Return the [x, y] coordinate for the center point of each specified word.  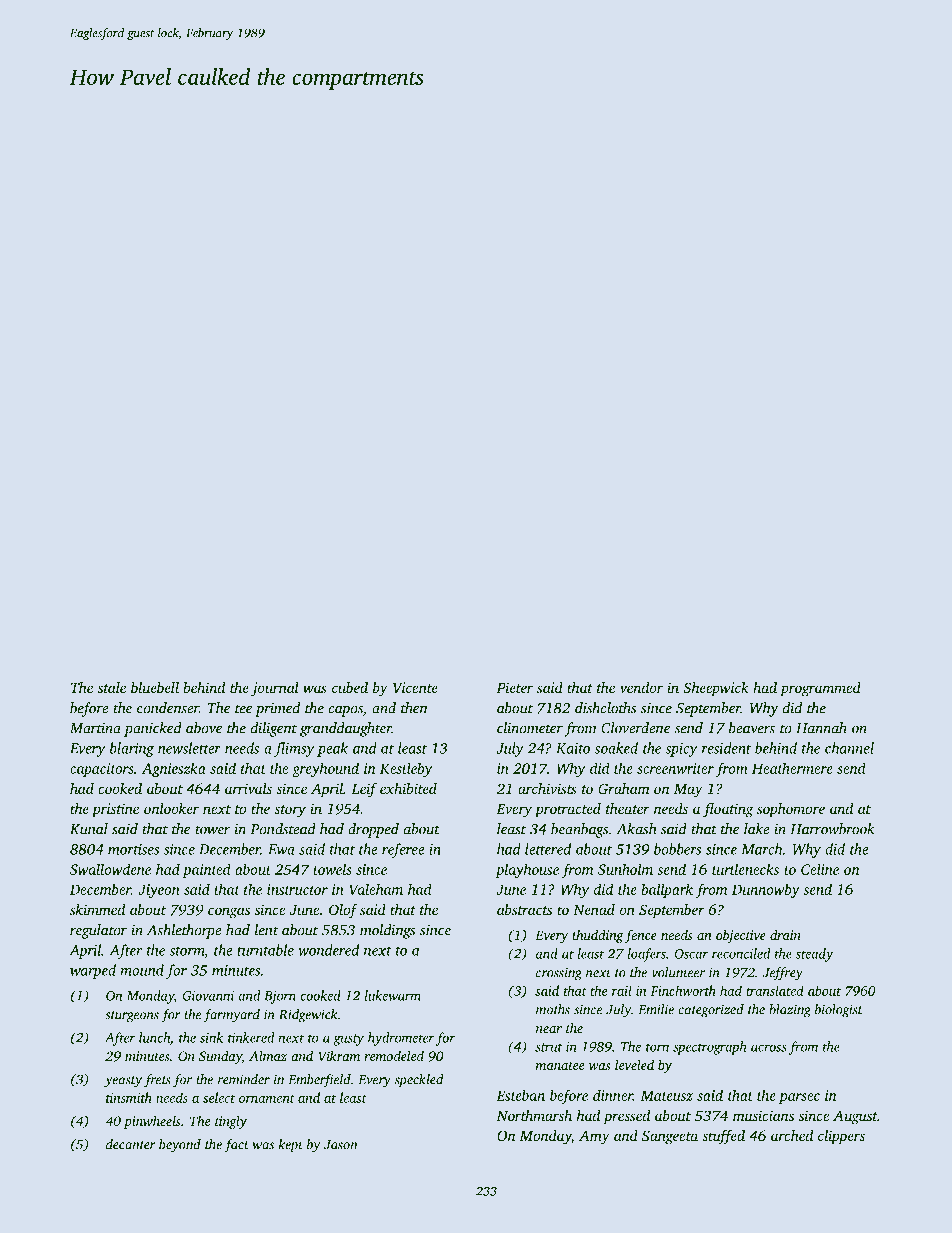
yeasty [123, 1082]
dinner [613, 1095]
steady [814, 955]
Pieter [514, 687]
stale [112, 687]
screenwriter [675, 768]
